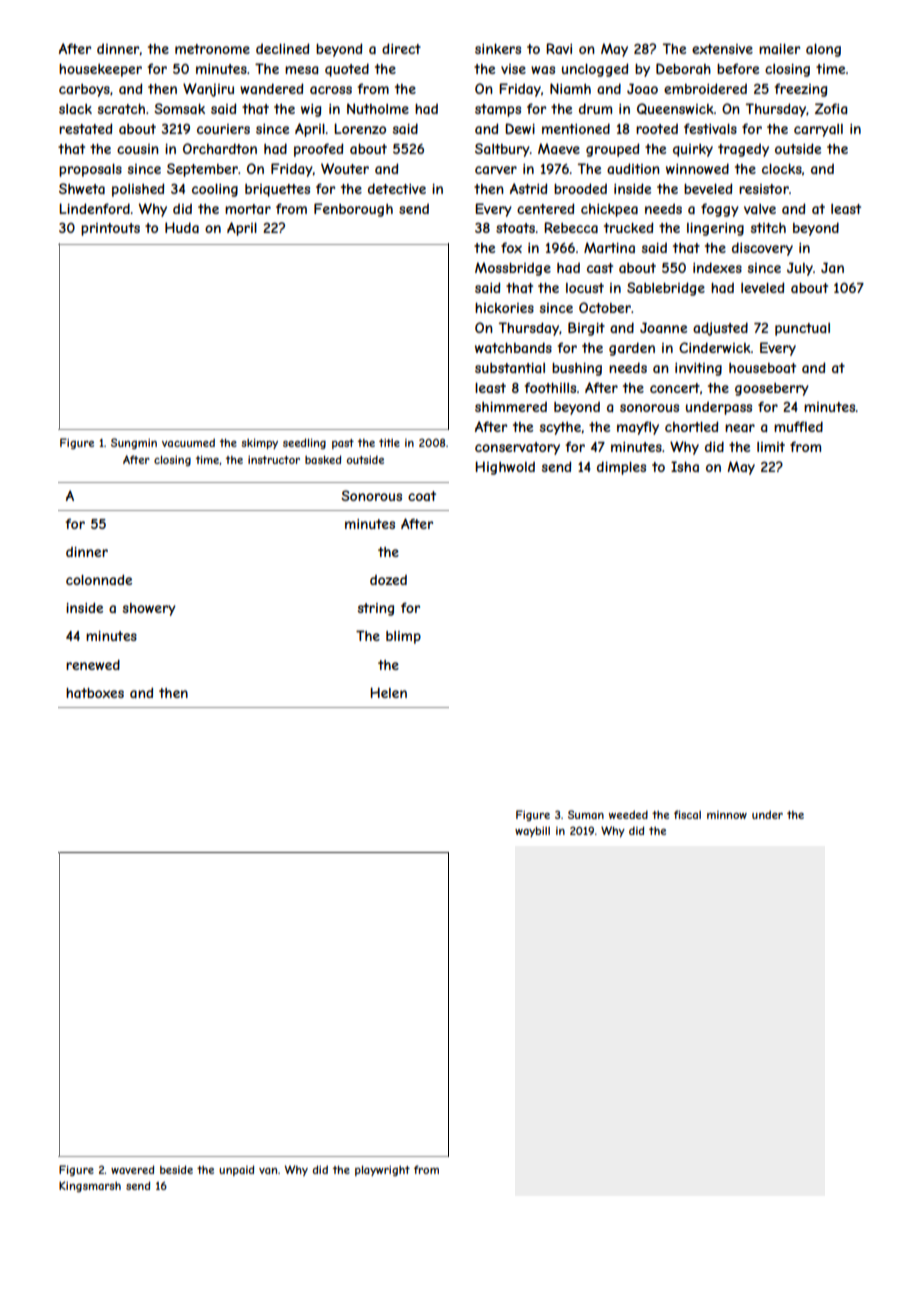 This screenshot has width=924, height=1308. Describe the element at coordinates (382, 1170) in the screenshot. I see `playwright` at that location.
